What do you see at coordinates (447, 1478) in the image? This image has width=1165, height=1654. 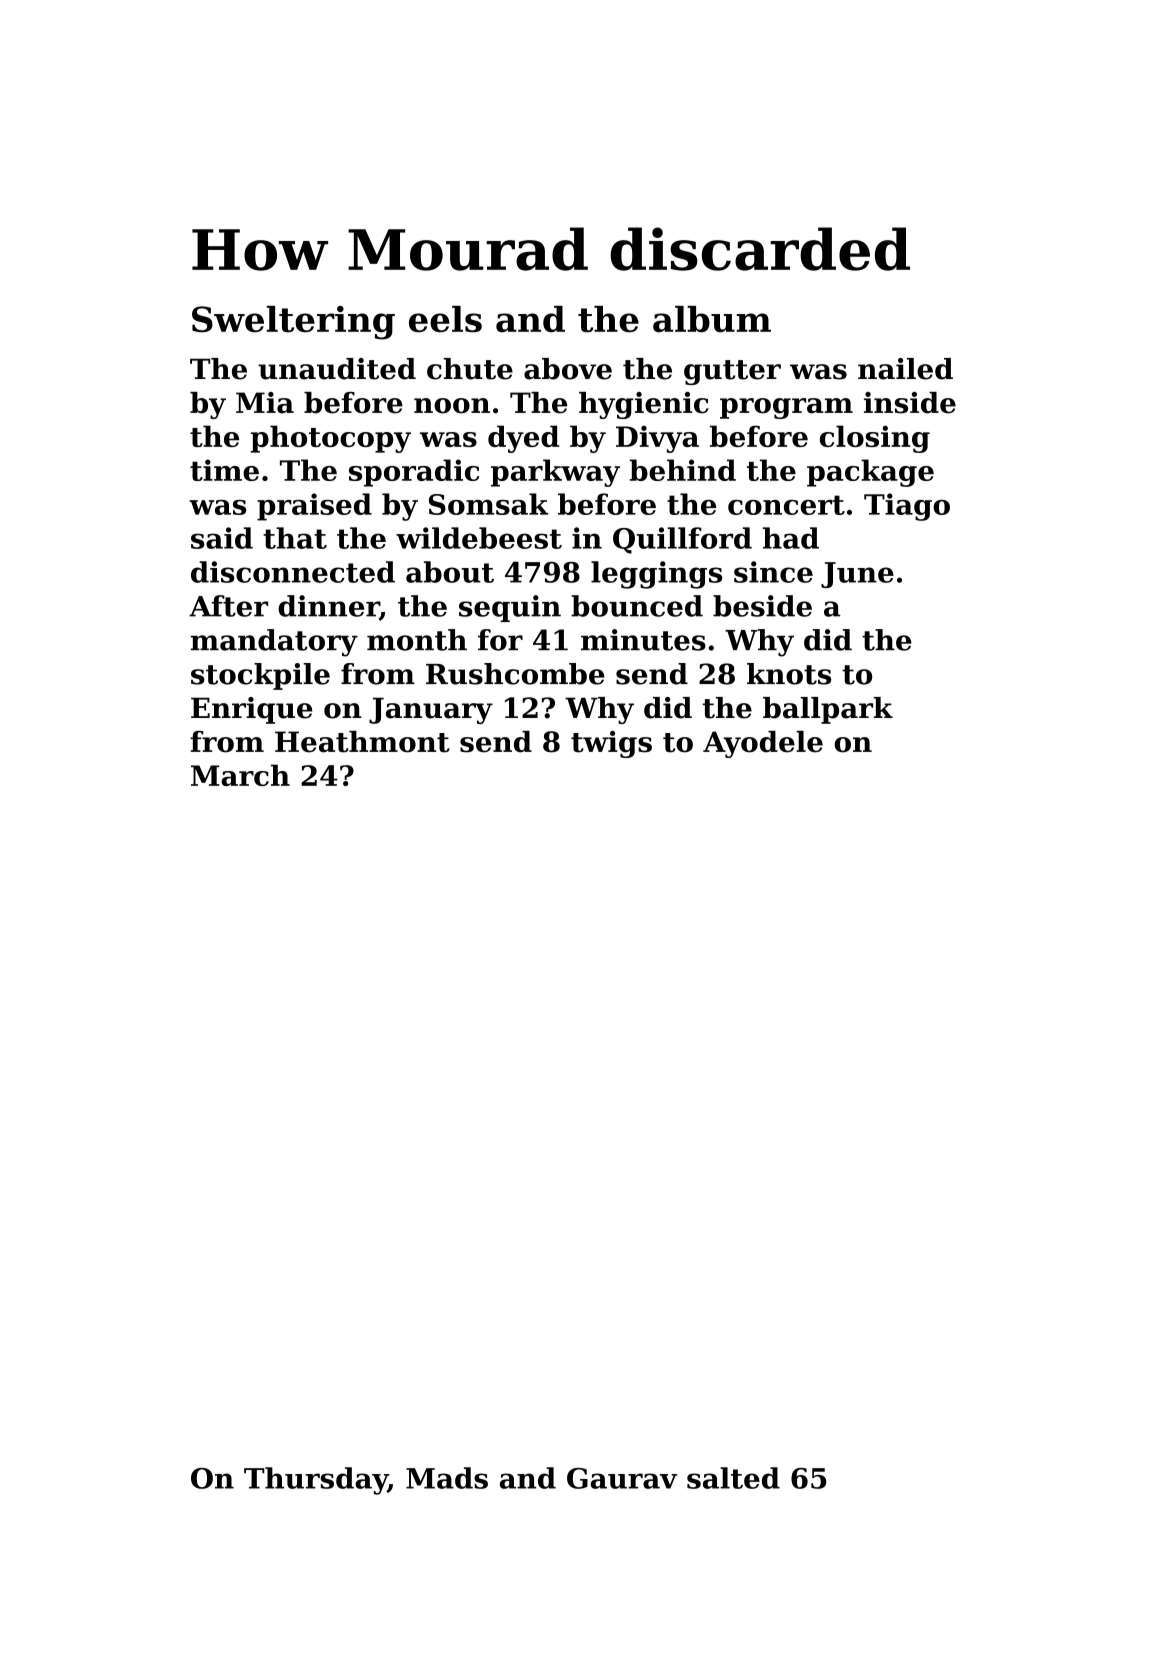 I see `Mads` at bounding box center [447, 1478].
